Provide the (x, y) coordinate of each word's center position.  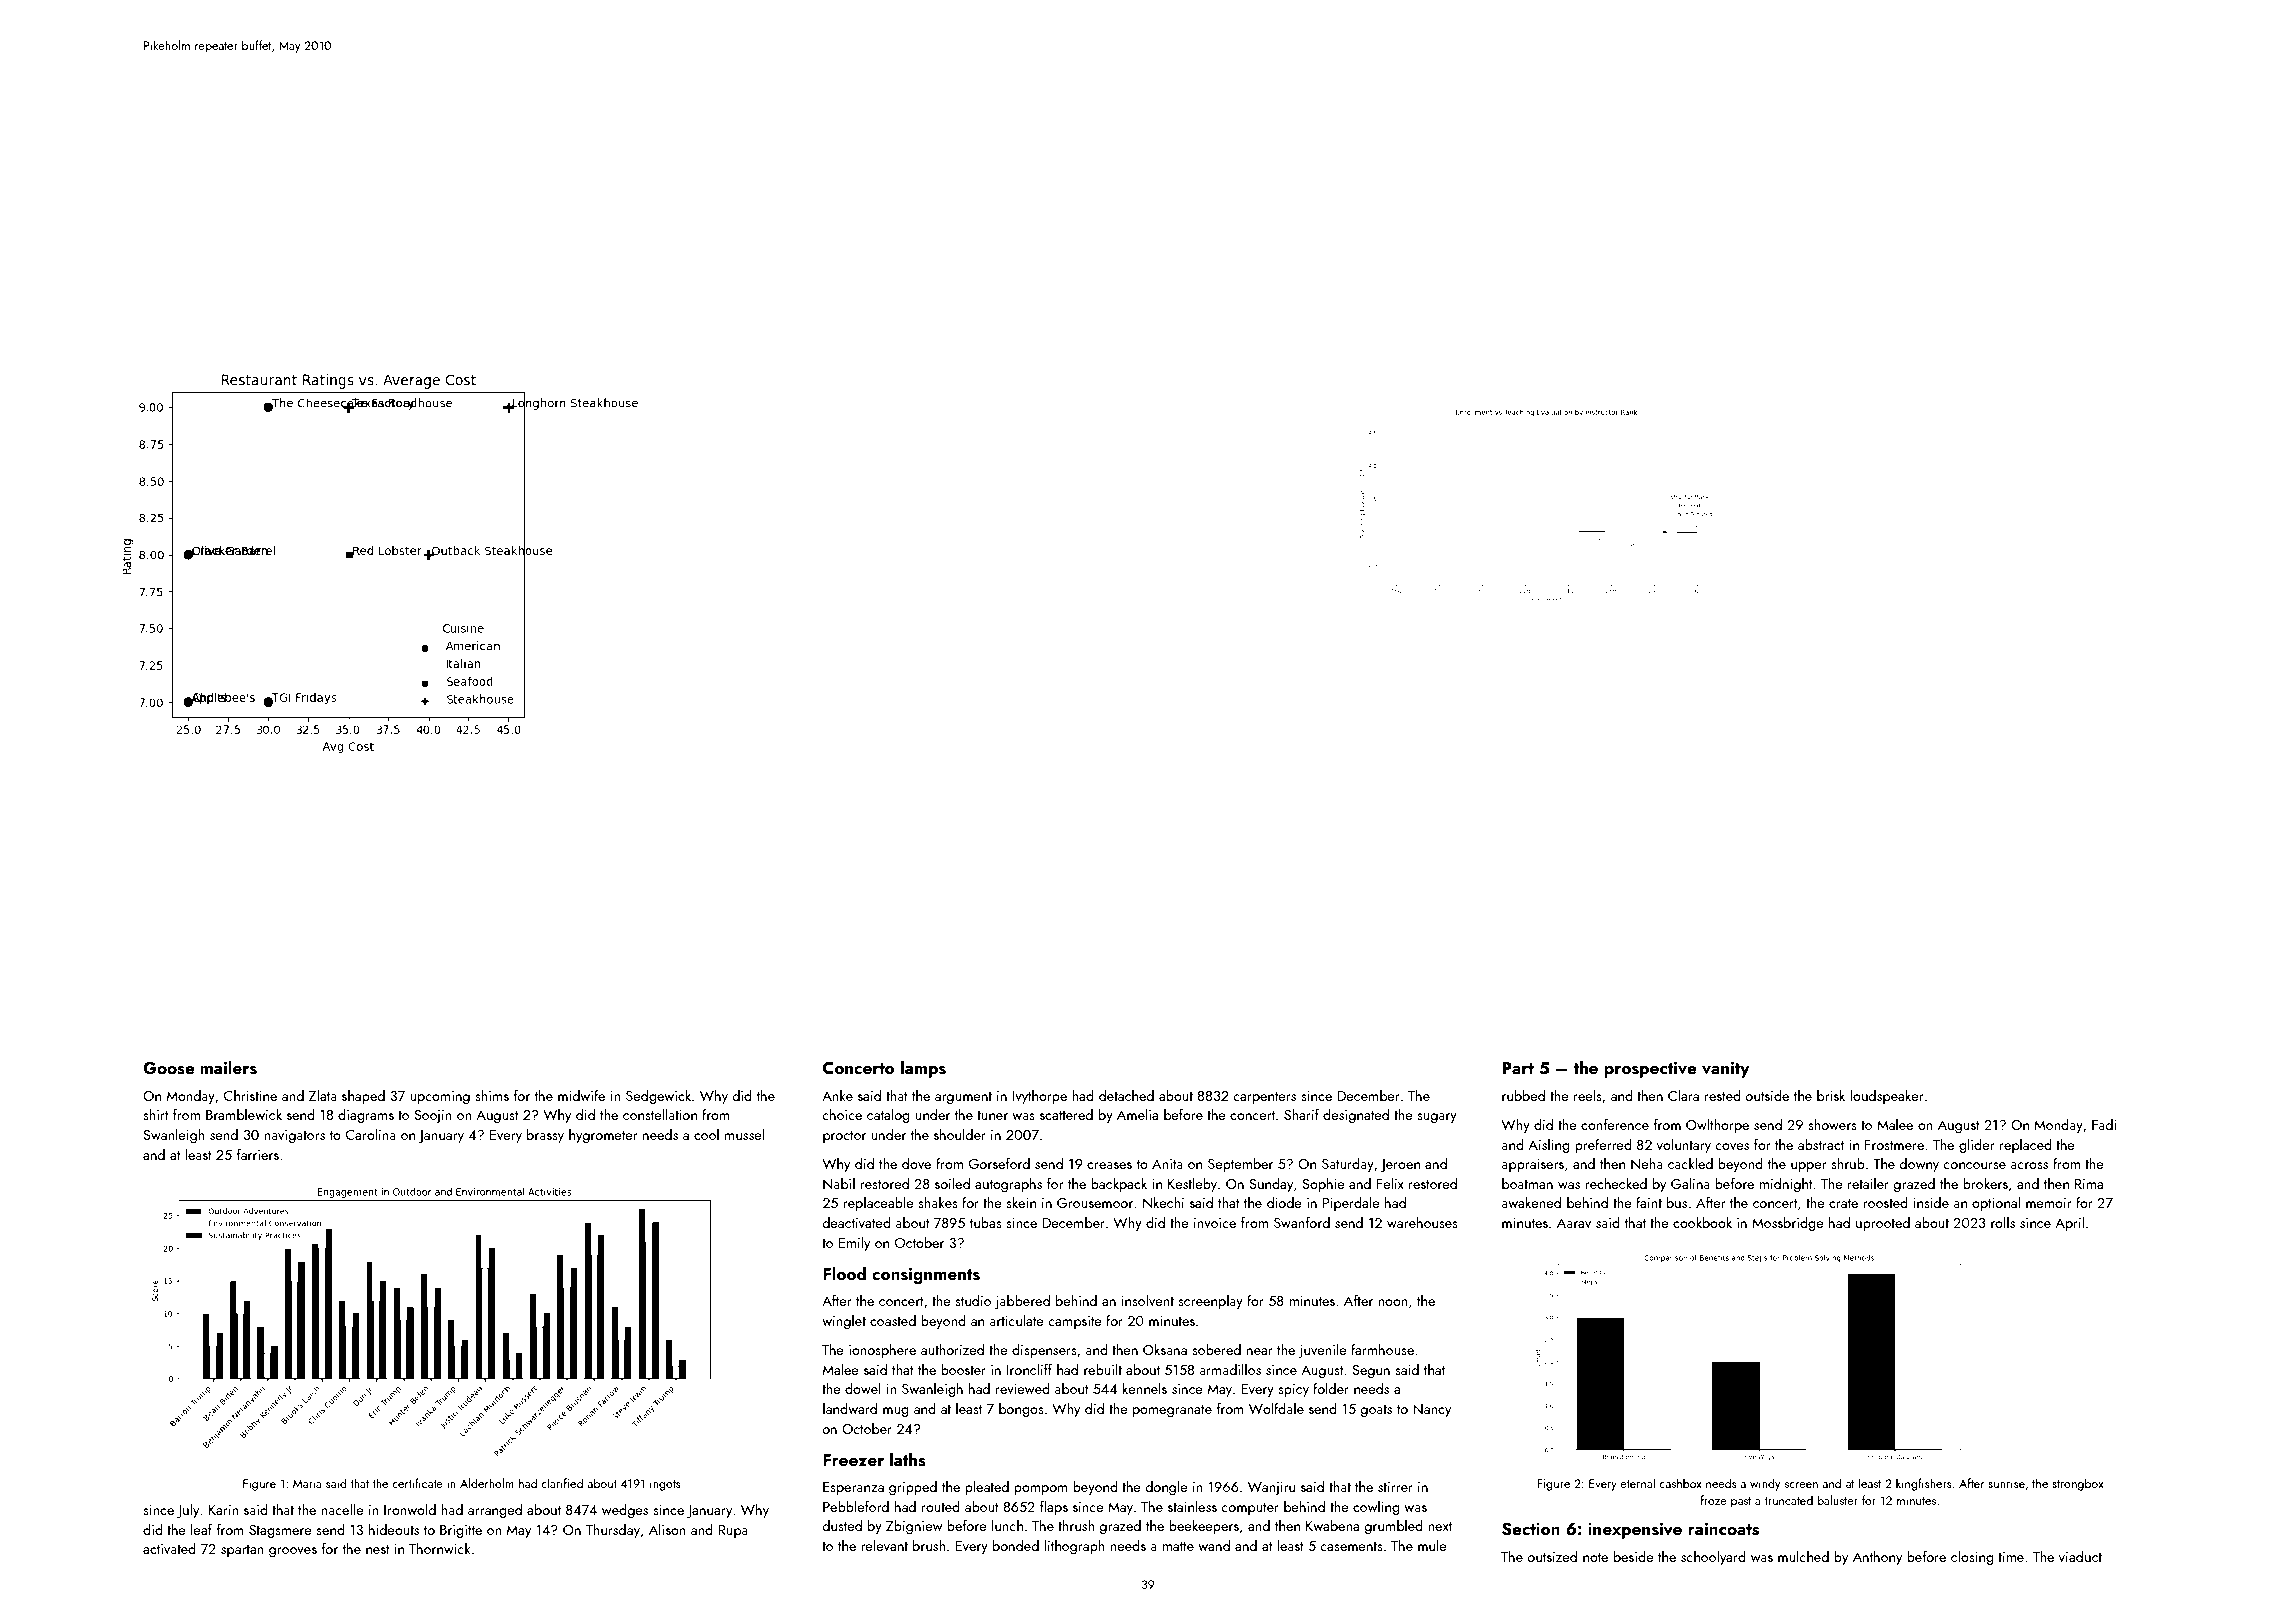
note (1595, 1557)
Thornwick (440, 1548)
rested (1723, 1095)
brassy (545, 1136)
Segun (1371, 1371)
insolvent (1147, 1300)
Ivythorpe (1039, 1097)
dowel (863, 1388)
